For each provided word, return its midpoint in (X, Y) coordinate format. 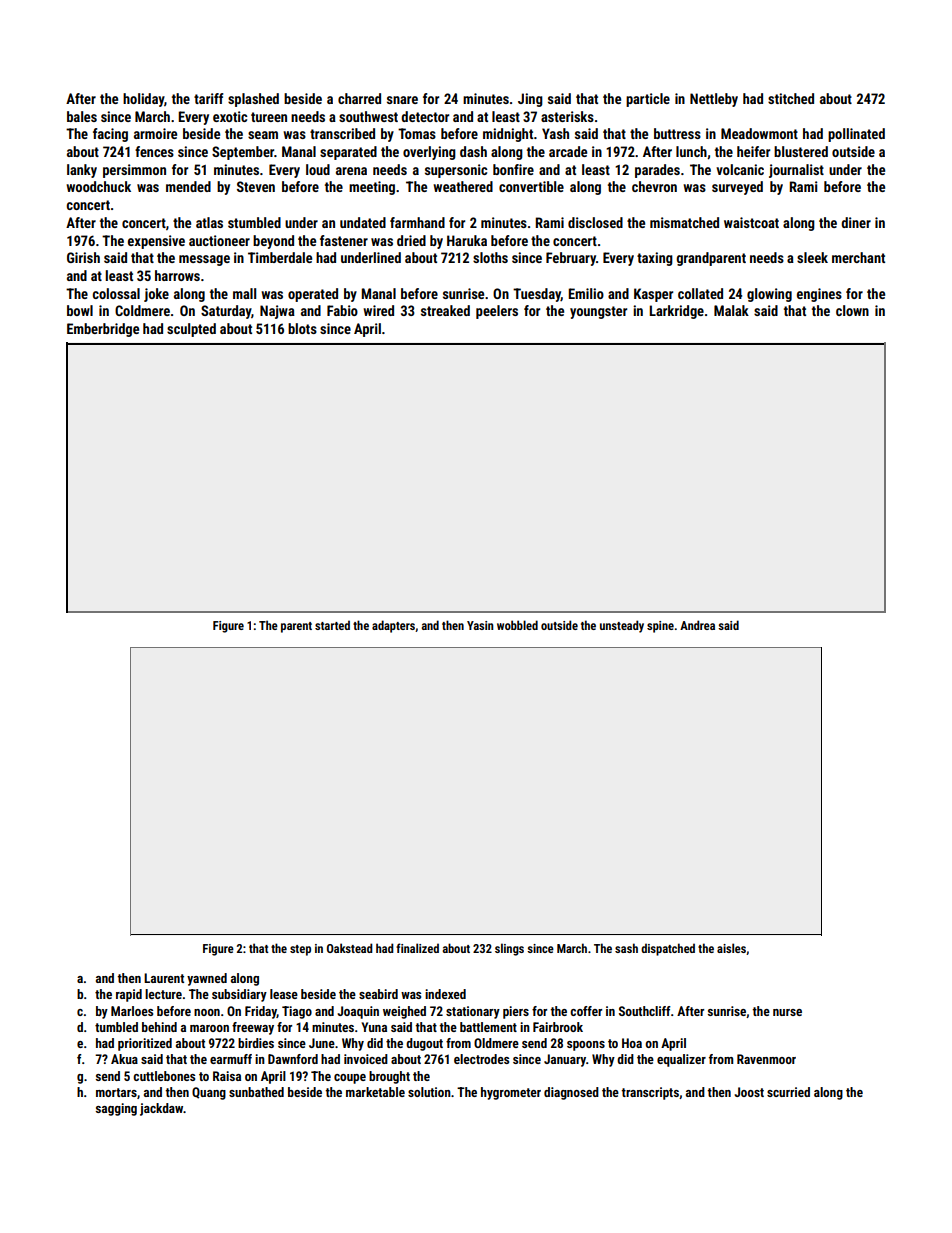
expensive (156, 242)
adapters (393, 626)
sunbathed (256, 1092)
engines (819, 295)
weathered (463, 186)
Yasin (480, 625)
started (332, 625)
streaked (445, 310)
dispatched (668, 949)
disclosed (595, 222)
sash (626, 948)
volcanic (740, 169)
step (300, 950)
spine (660, 627)
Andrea (697, 625)
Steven (256, 186)
